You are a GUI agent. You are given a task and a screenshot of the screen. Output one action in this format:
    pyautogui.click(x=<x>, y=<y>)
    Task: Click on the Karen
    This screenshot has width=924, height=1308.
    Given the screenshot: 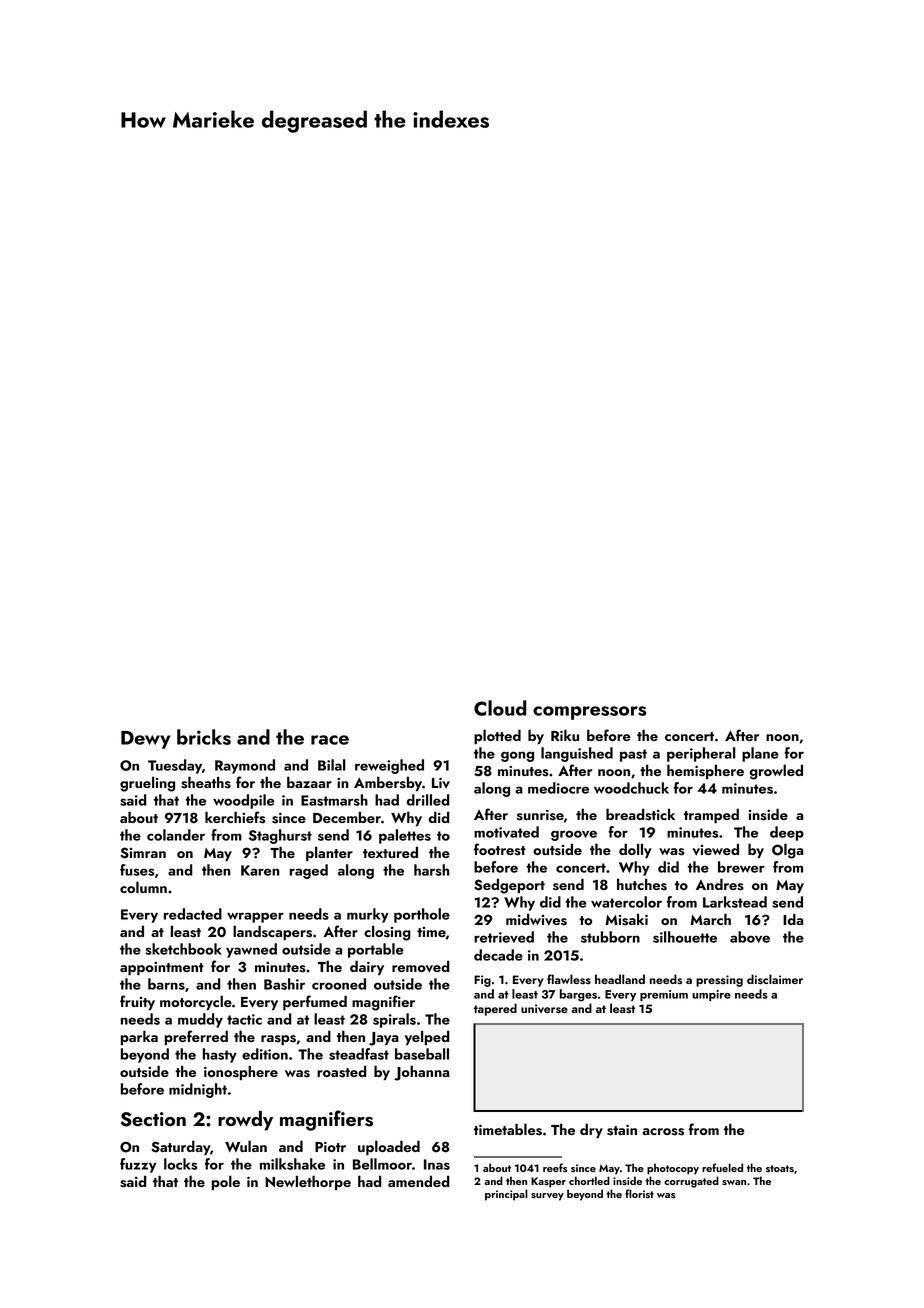 What is the action you would take?
    pyautogui.click(x=260, y=870)
